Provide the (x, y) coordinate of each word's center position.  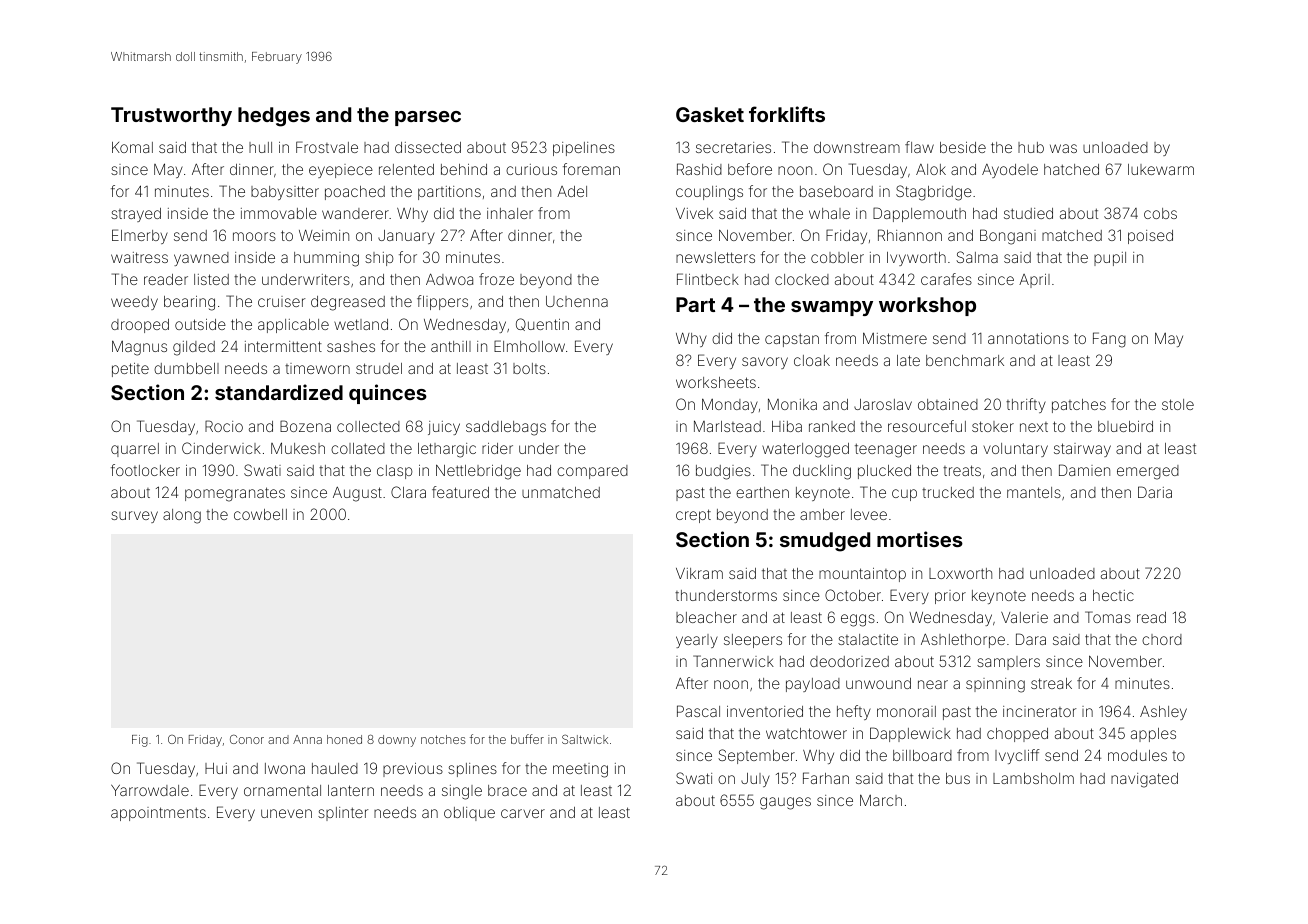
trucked (948, 492)
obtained (948, 404)
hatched (1071, 169)
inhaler (510, 213)
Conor (247, 739)
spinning (995, 685)
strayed (136, 215)
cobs (1160, 213)
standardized (279, 392)
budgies (723, 472)
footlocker (145, 470)
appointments (158, 814)
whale (829, 213)
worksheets (716, 382)
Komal (132, 147)
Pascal (698, 711)
